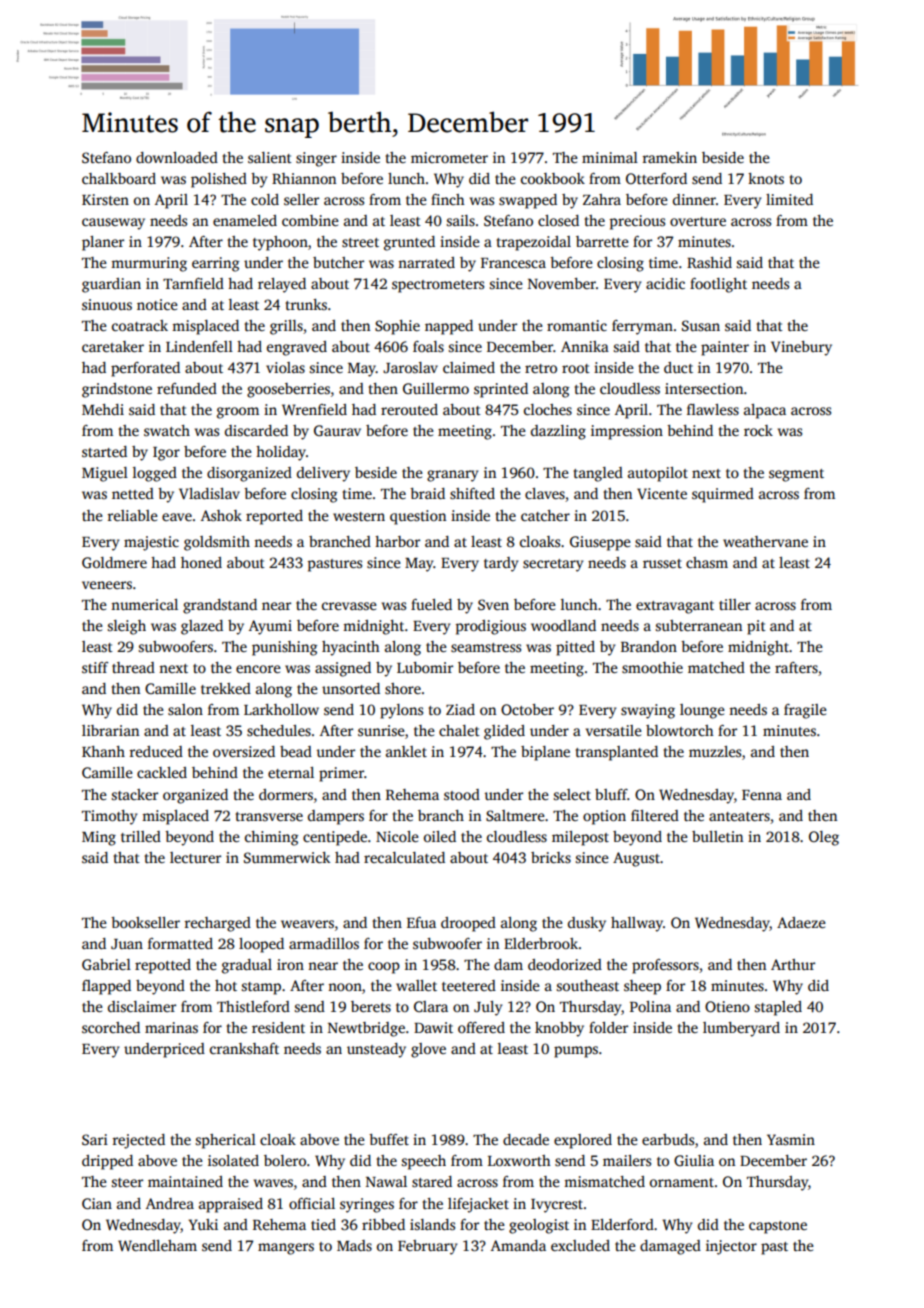 The width and height of the page is (924, 1308). I want to click on Adaeze, so click(801, 922).
